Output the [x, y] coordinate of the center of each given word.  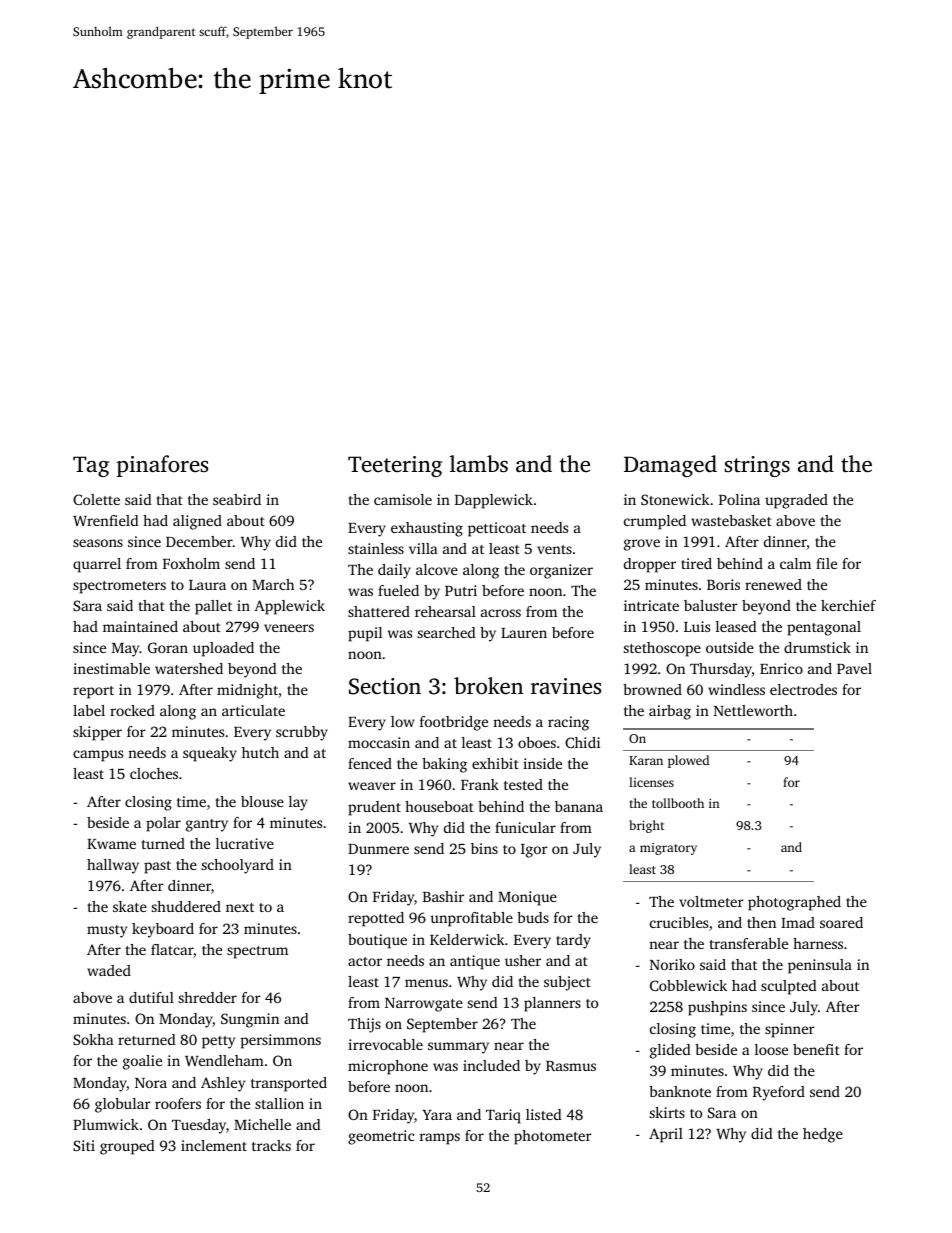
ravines [566, 686]
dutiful [151, 997]
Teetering [395, 466]
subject [567, 983]
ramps [440, 1139]
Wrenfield [106, 520]
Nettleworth [753, 710]
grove [642, 545]
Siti [84, 1145]
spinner [790, 1030]
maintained [140, 626]
